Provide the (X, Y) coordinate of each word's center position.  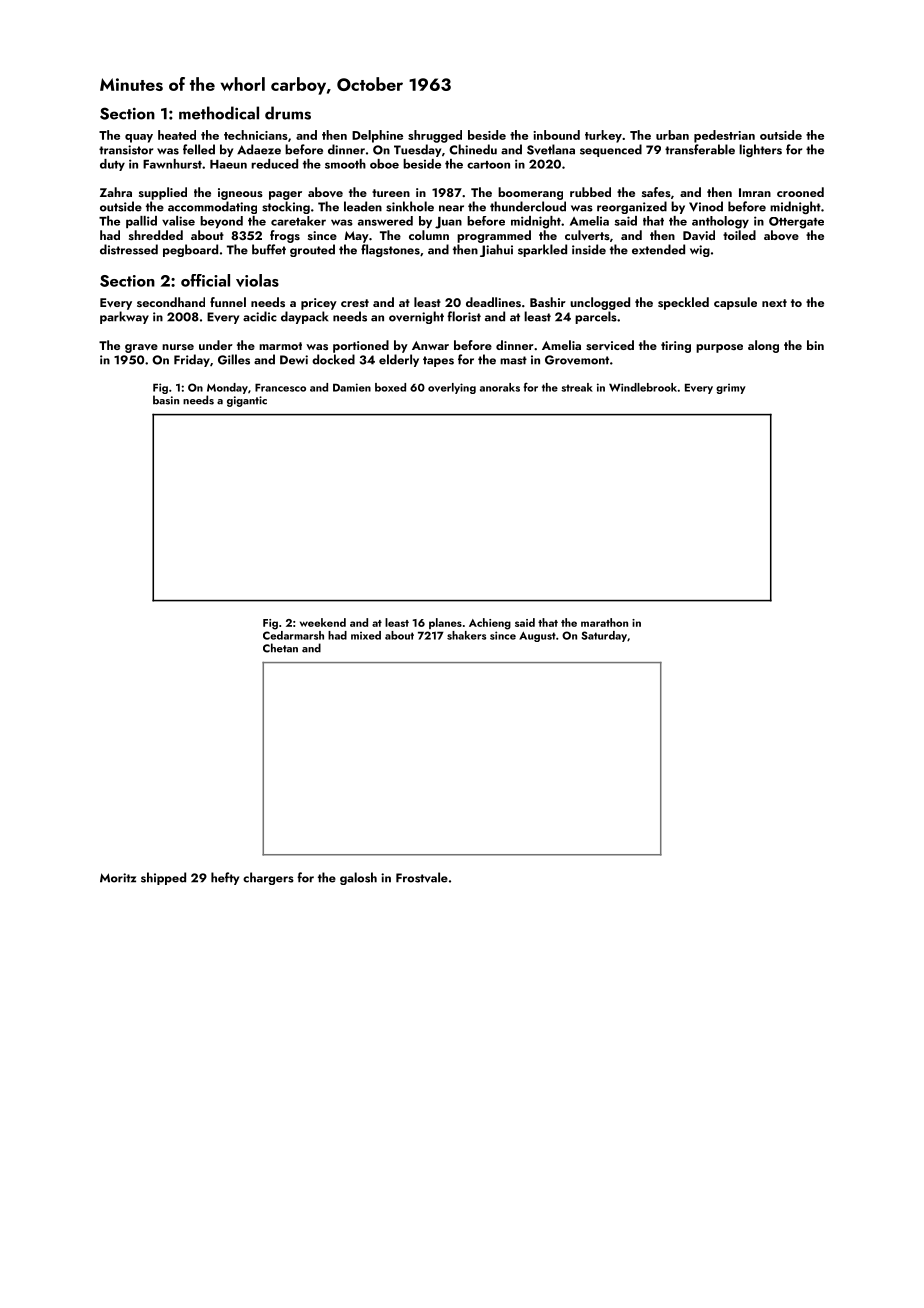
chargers (268, 878)
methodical (219, 113)
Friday (192, 360)
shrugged (435, 136)
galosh (358, 878)
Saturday (604, 636)
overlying (452, 388)
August (537, 636)
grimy (731, 389)
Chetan (280, 648)
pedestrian (724, 136)
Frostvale (422, 877)
